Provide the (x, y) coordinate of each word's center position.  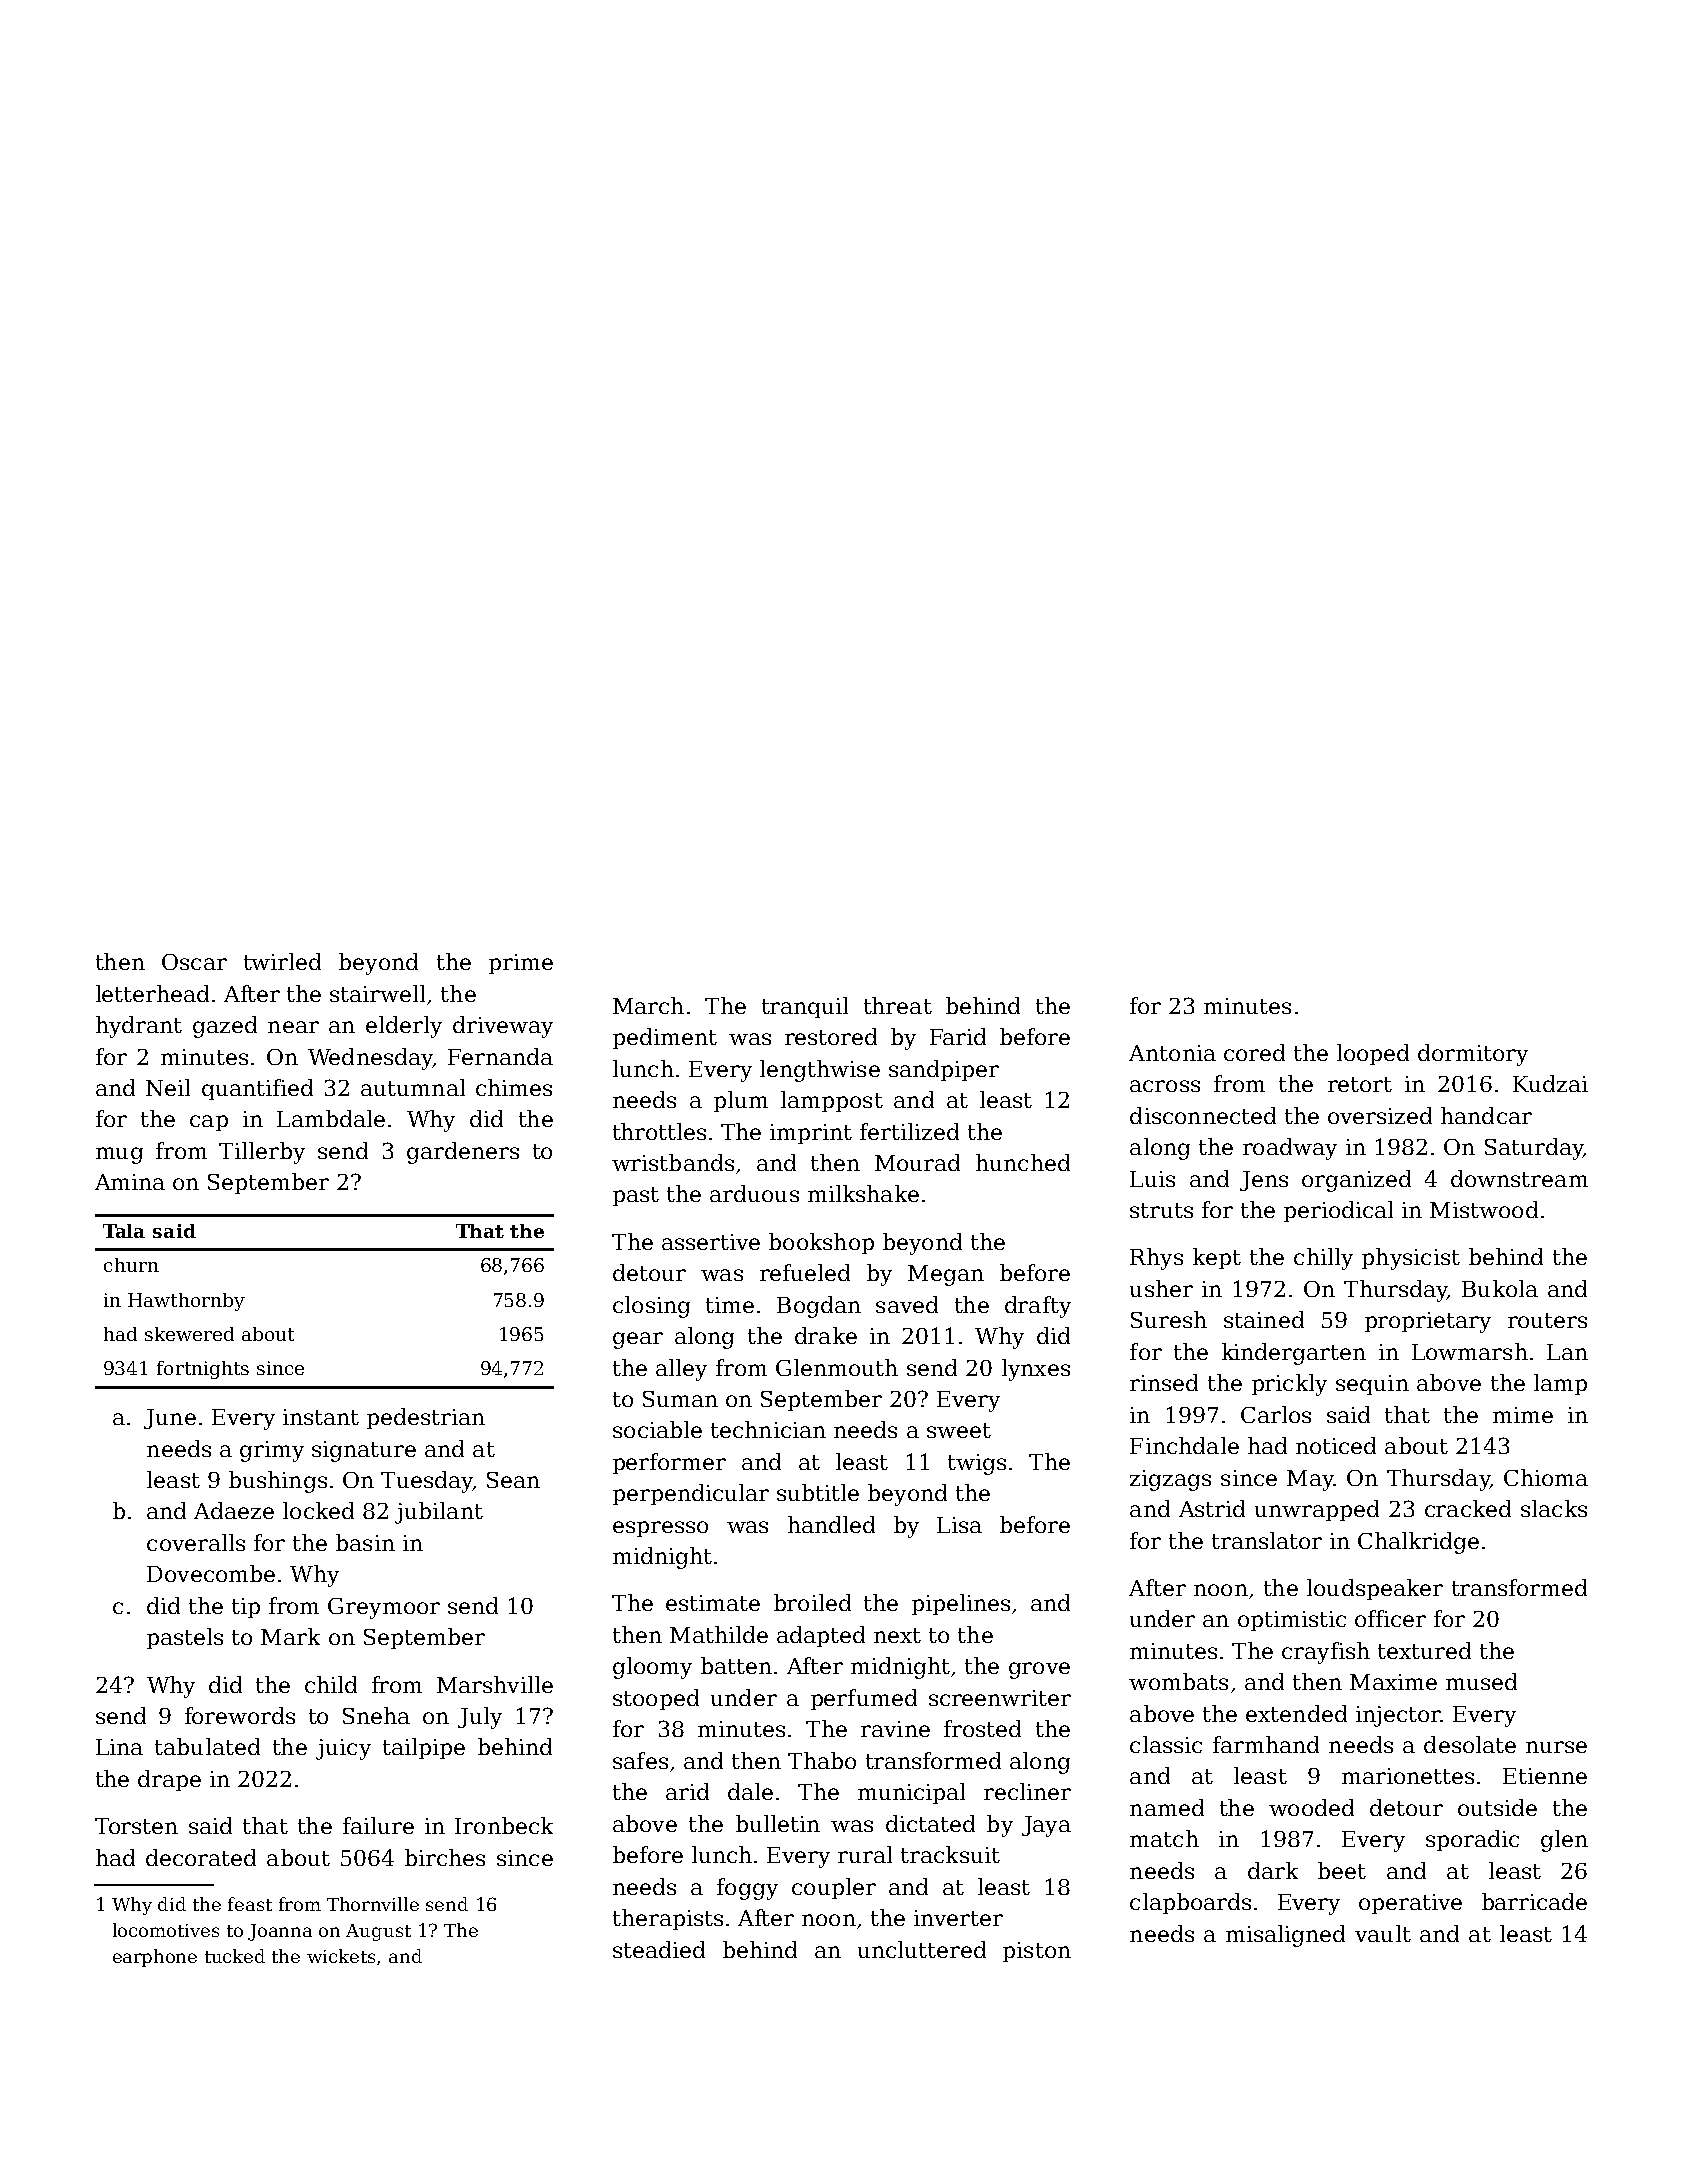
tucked (235, 1956)
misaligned (1285, 1936)
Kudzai (1550, 1083)
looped (1373, 1054)
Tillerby (262, 1153)
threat (898, 1005)
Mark (290, 1636)
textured (1424, 1650)
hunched (1023, 1162)
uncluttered (922, 1949)
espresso (660, 1529)
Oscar (194, 962)
